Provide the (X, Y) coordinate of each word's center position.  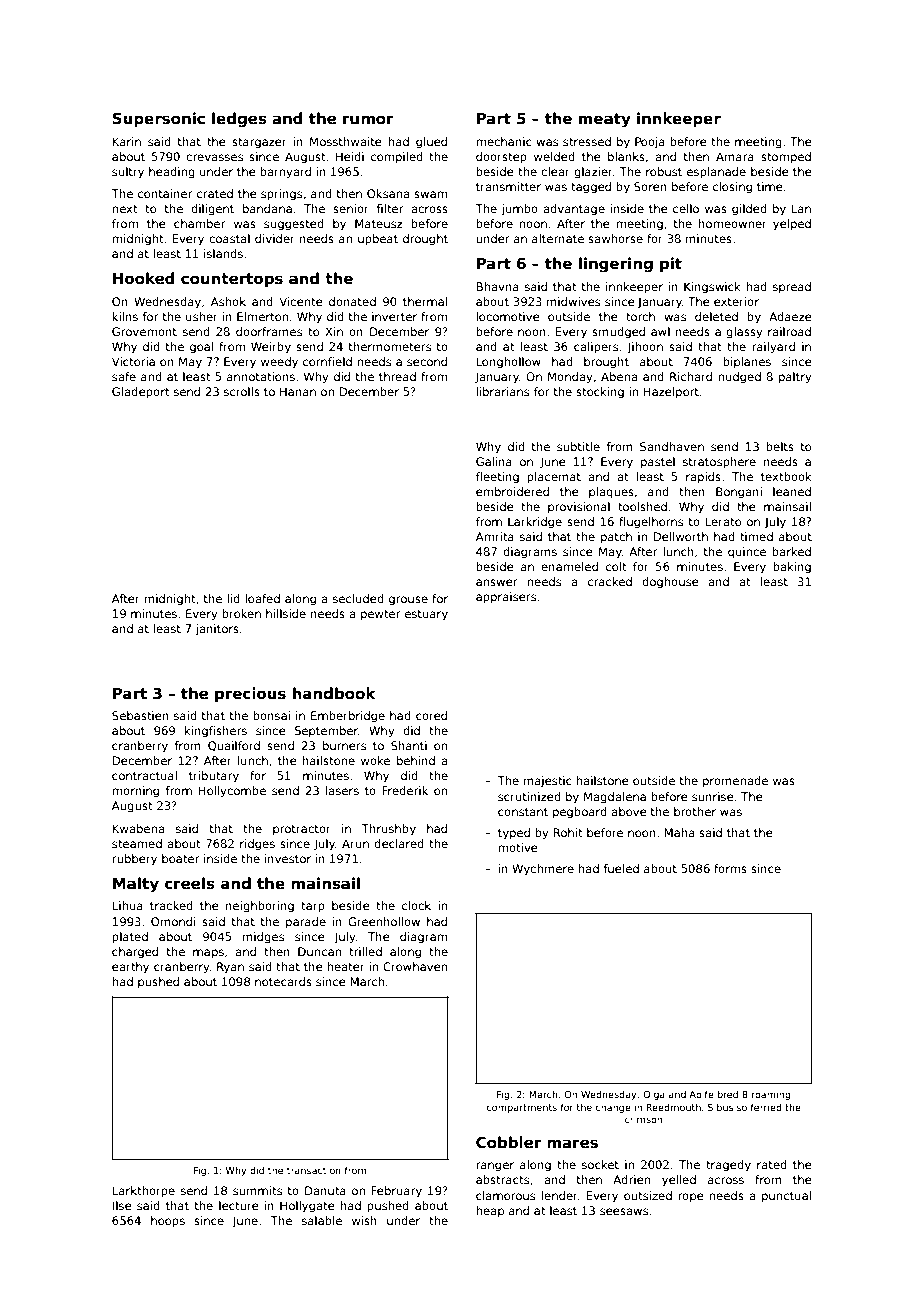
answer (497, 582)
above (629, 811)
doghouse (670, 583)
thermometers (390, 346)
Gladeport (141, 393)
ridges (257, 845)
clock (416, 905)
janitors (217, 630)
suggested (294, 225)
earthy (130, 968)
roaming (771, 1095)
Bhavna (497, 286)
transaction (314, 1170)
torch (640, 316)
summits (257, 1190)
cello (686, 208)
